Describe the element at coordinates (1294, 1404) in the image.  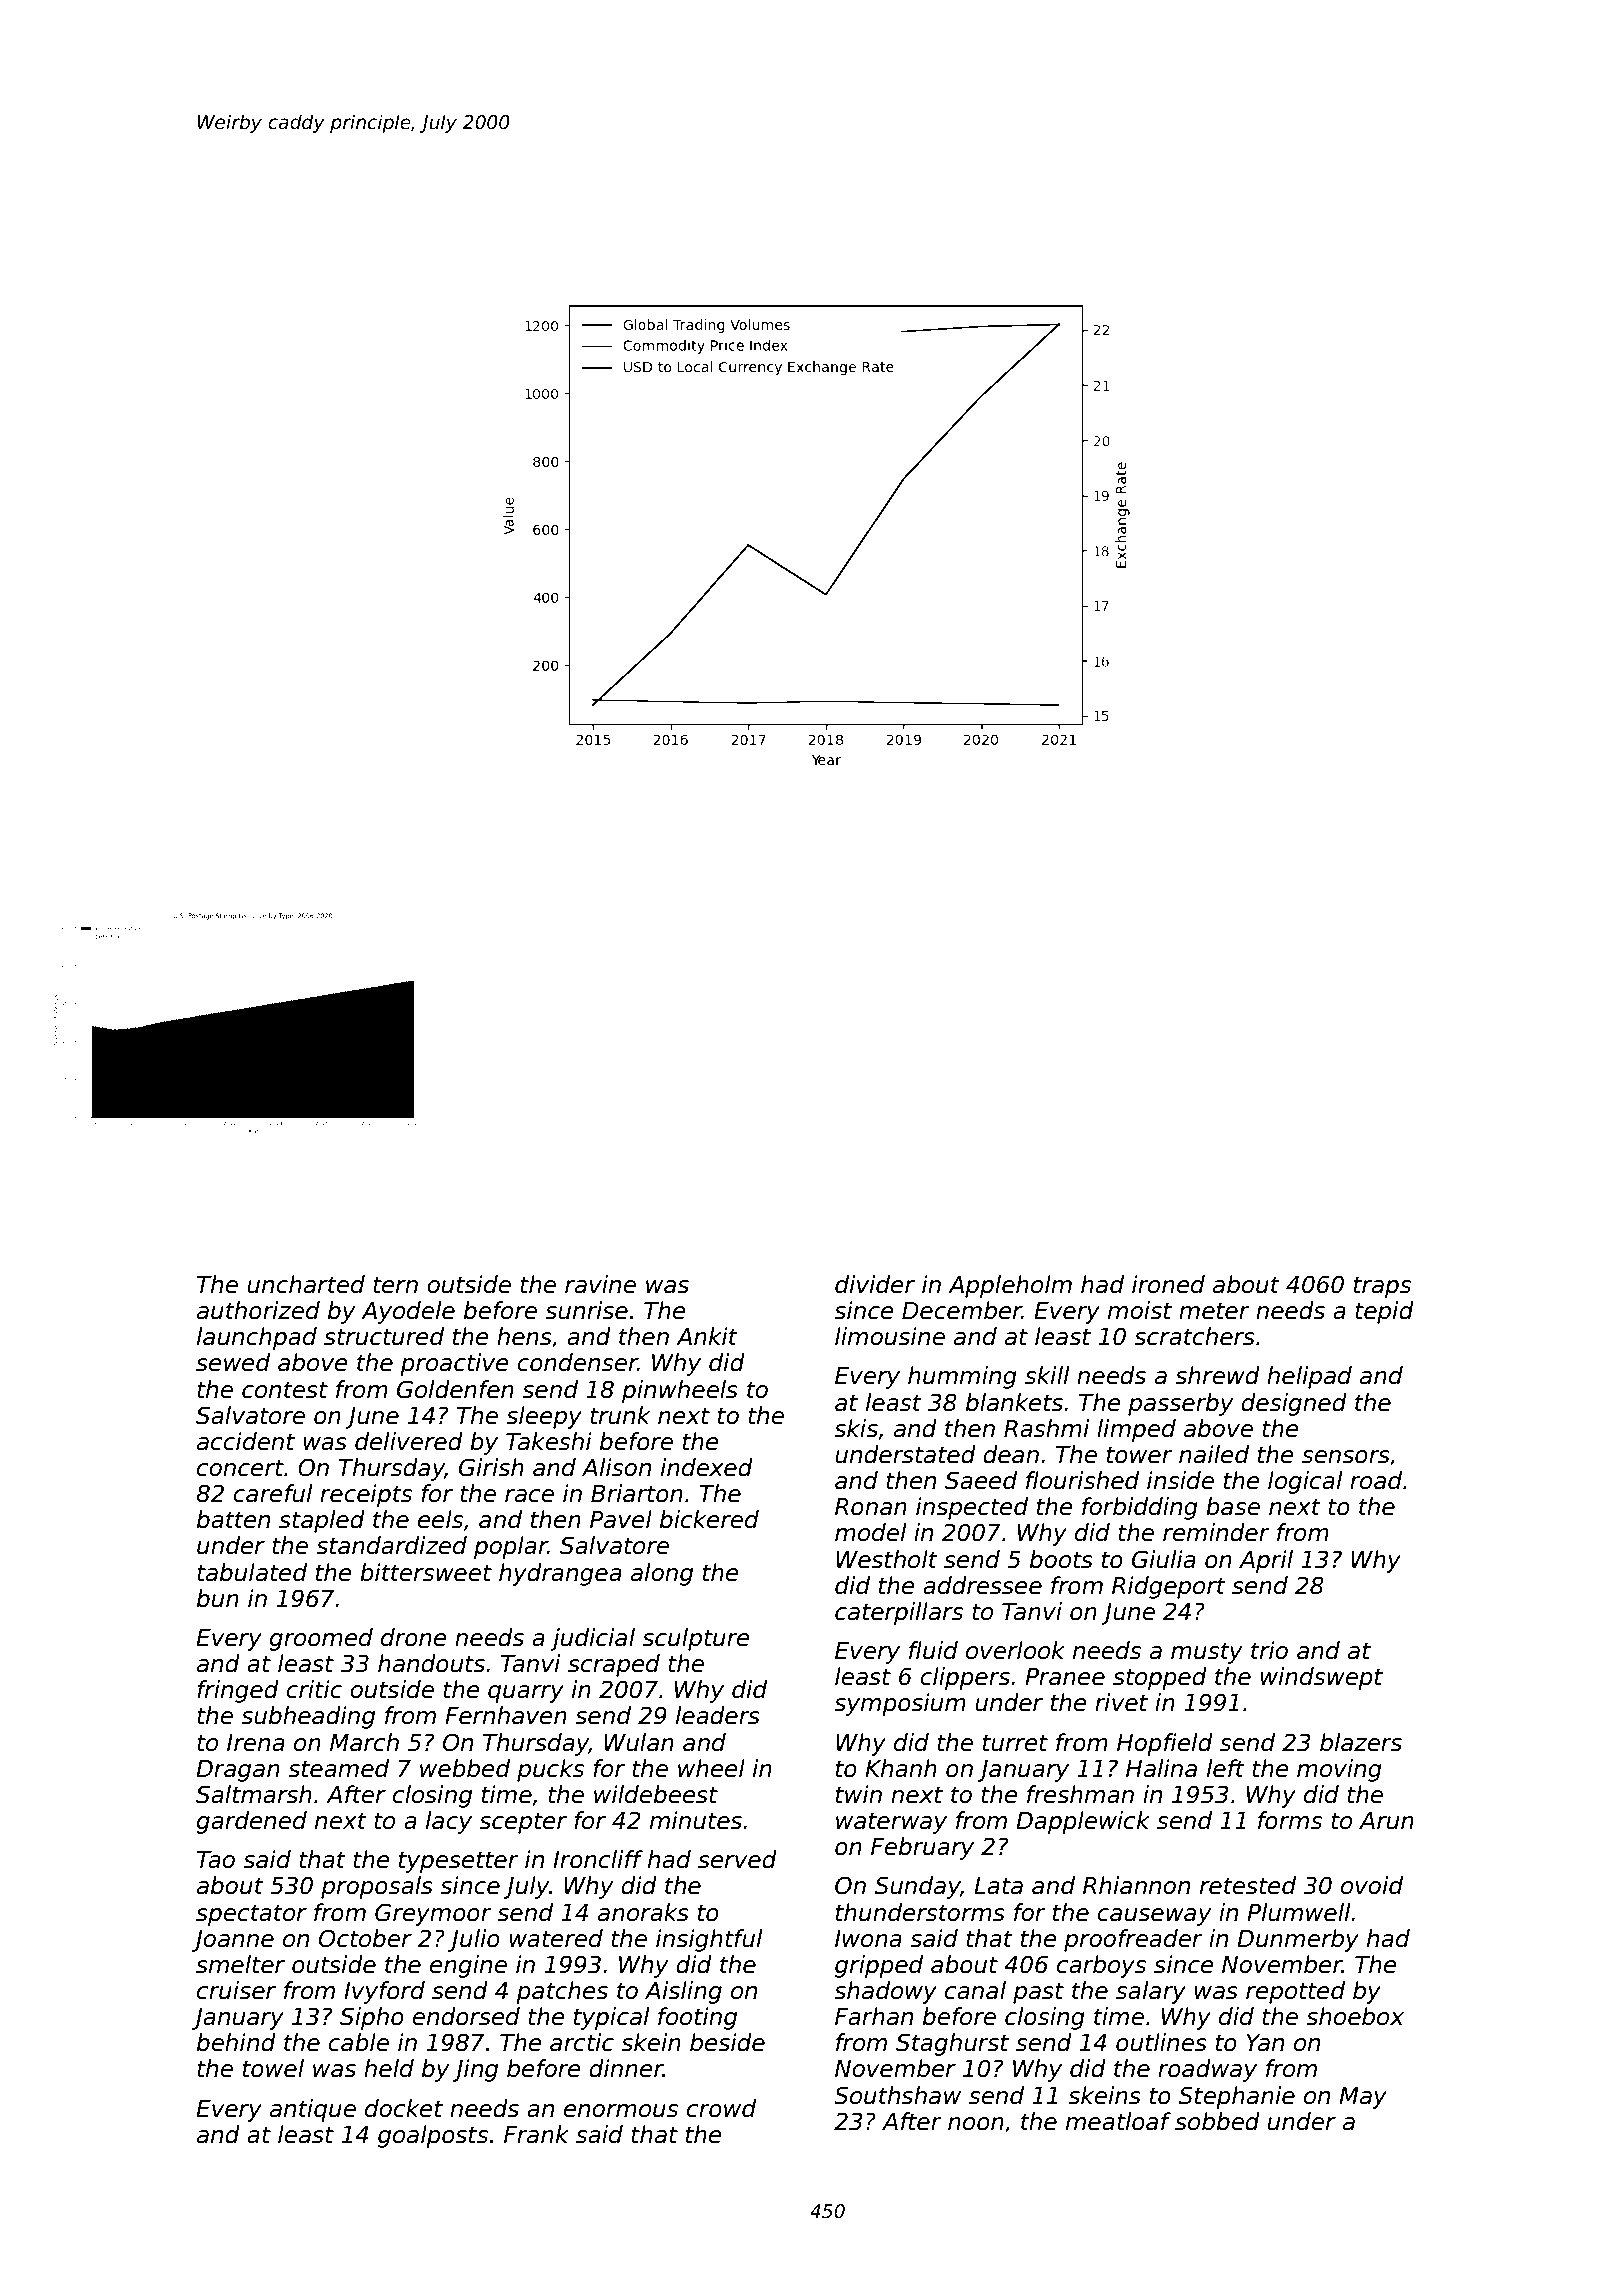
I see `designed` at that location.
